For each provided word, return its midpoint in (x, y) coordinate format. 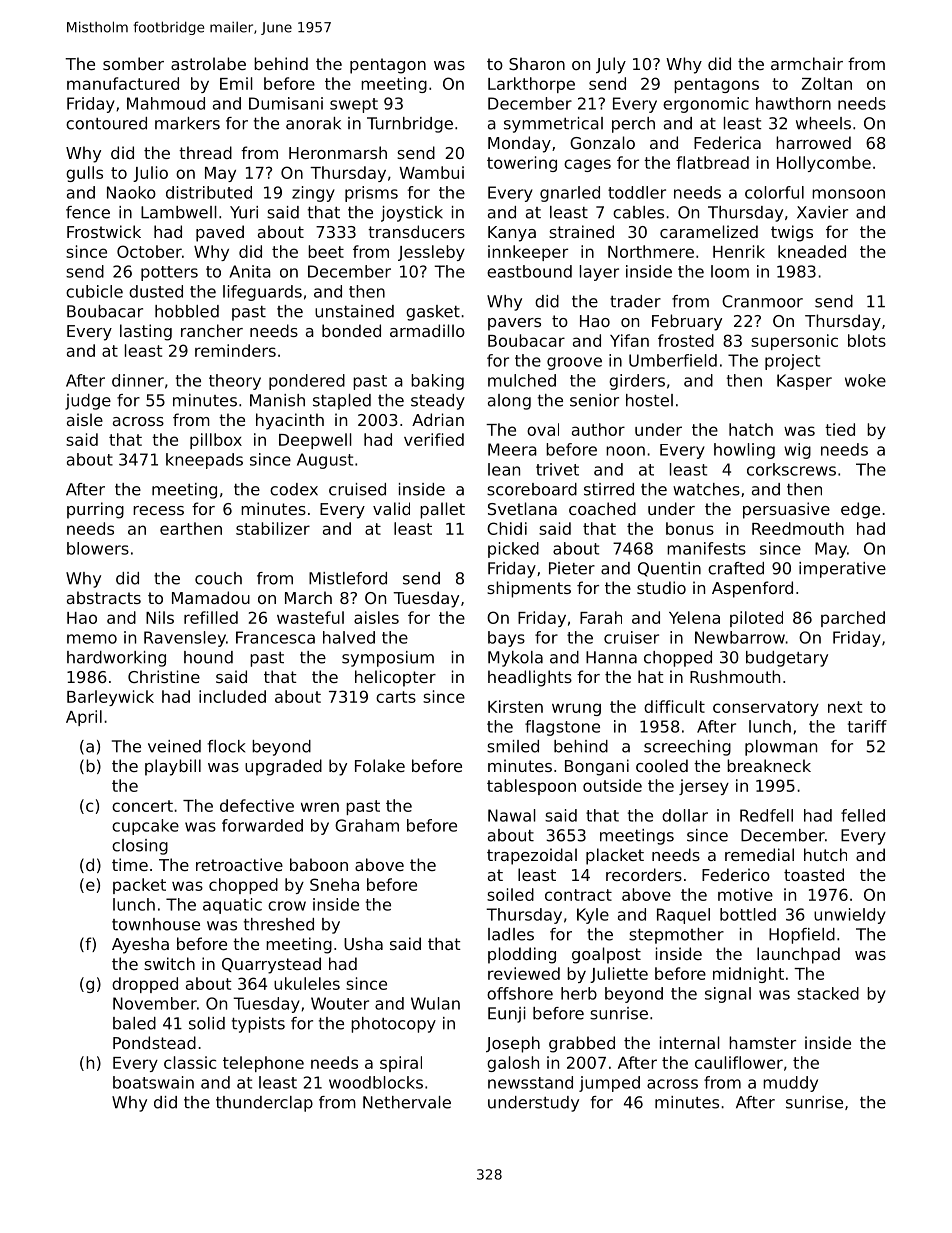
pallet (442, 510)
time (130, 864)
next (845, 707)
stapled (342, 402)
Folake (380, 765)
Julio (150, 174)
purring (95, 510)
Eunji (507, 1015)
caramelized (709, 231)
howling (744, 451)
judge (88, 402)
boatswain (153, 1082)
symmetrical (553, 125)
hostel (649, 400)
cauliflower (739, 1062)
